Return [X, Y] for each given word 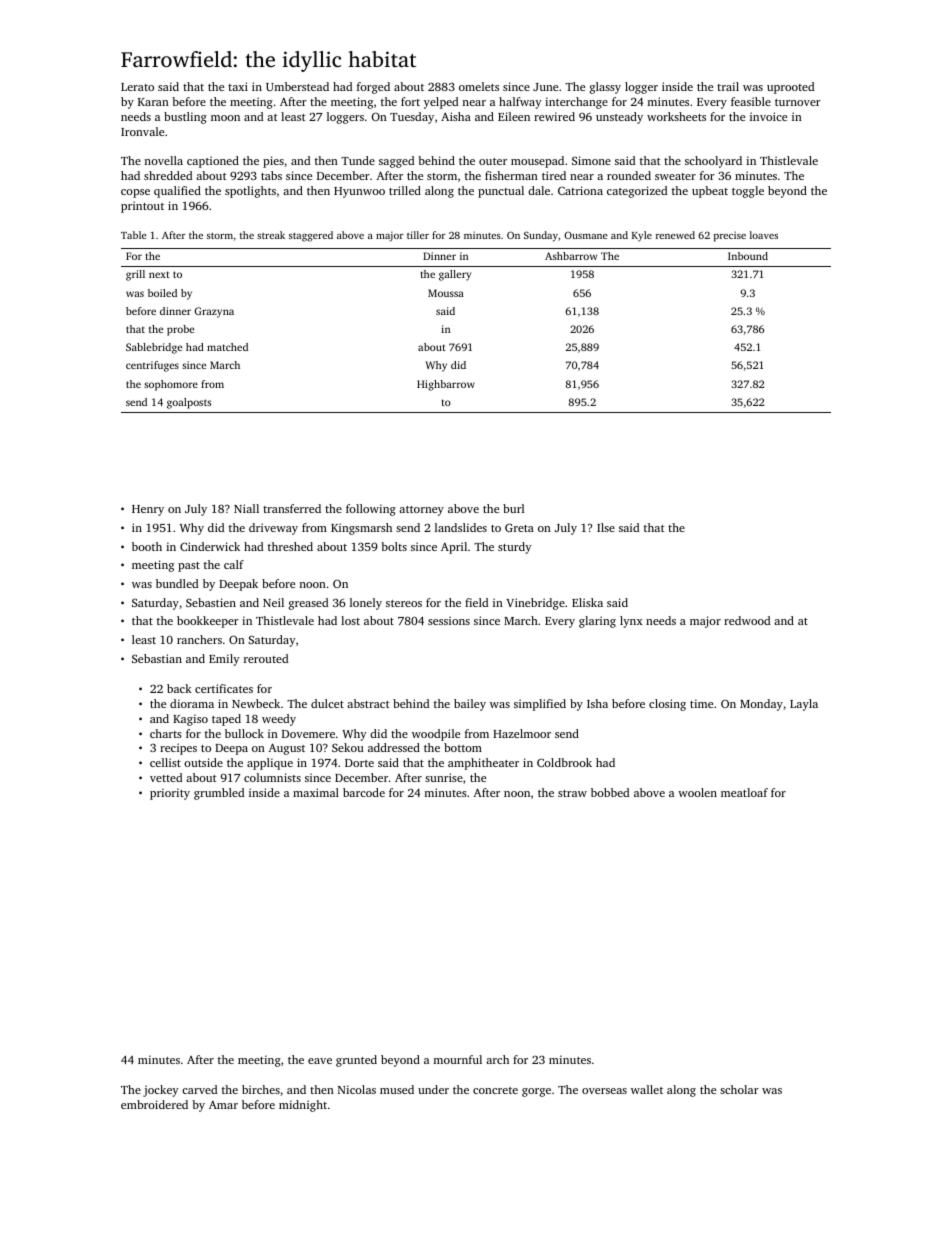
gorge [536, 1092]
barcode [364, 792]
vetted [166, 777]
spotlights [250, 192]
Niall [246, 508]
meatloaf [744, 792]
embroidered [154, 1104]
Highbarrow [446, 385]
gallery [455, 275]
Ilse [606, 527]
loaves [764, 235]
